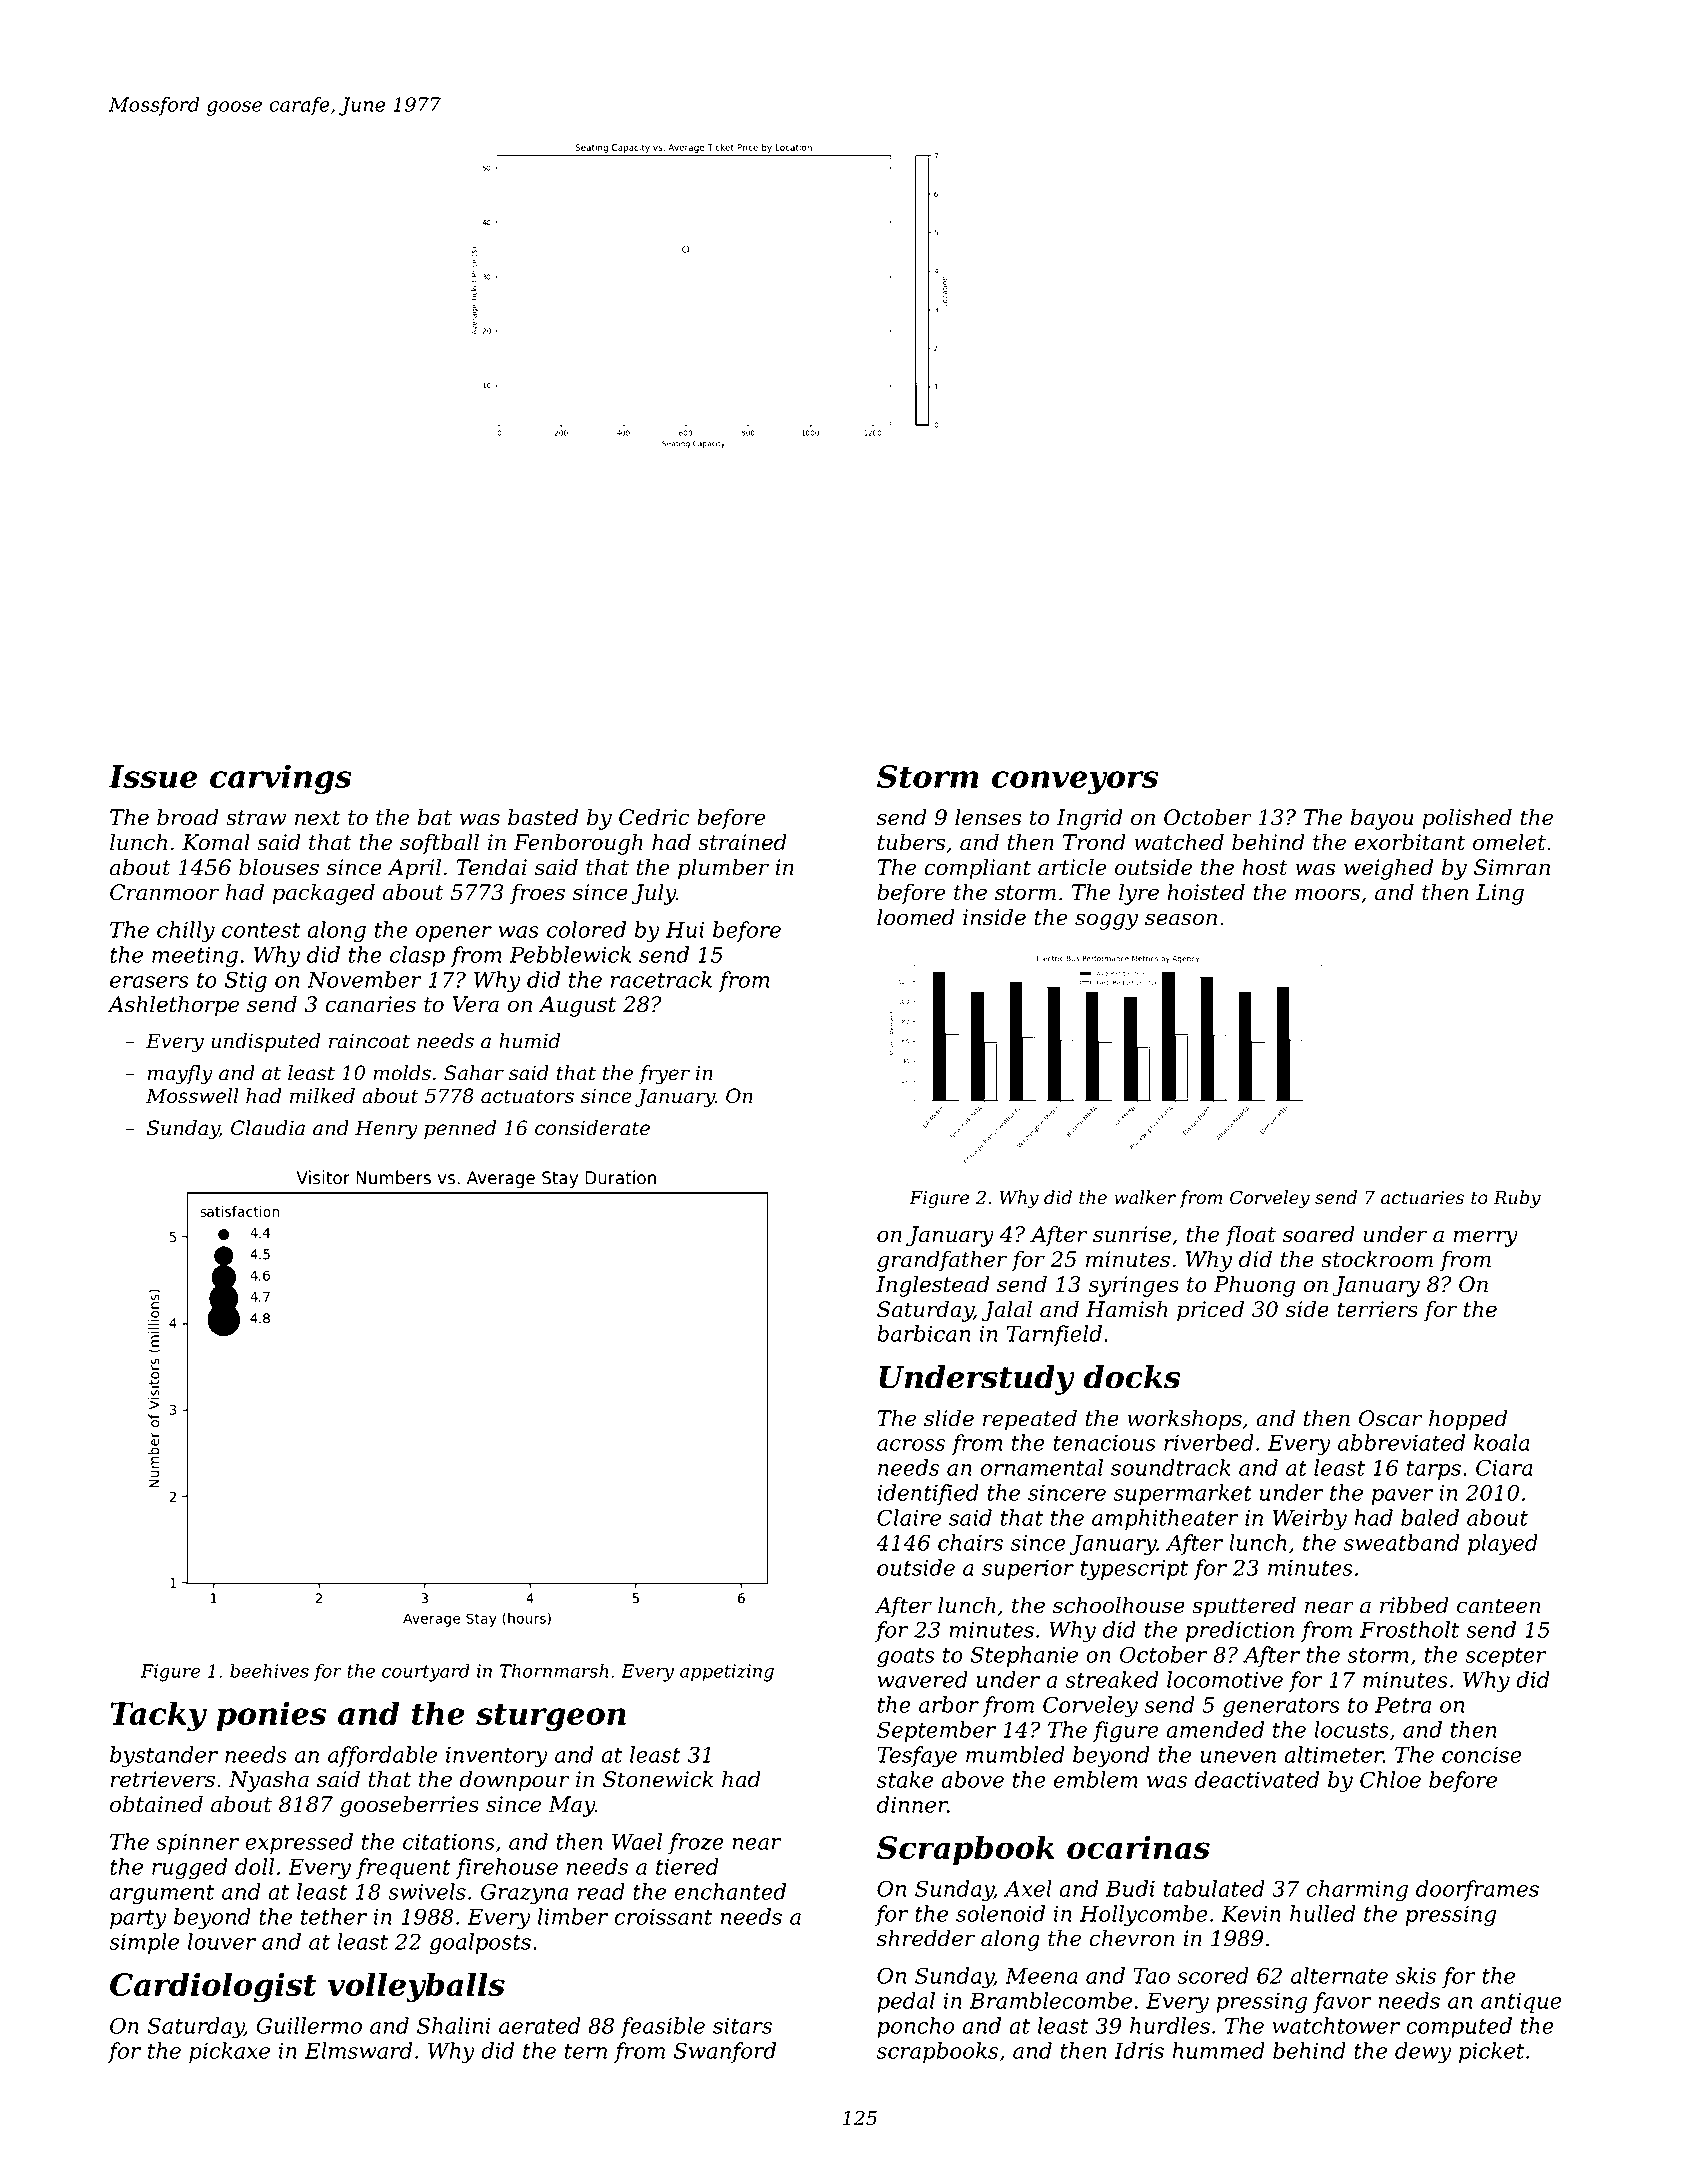  Describe the element at coordinates (1390, 1418) in the image. I see `Oscar` at that location.
